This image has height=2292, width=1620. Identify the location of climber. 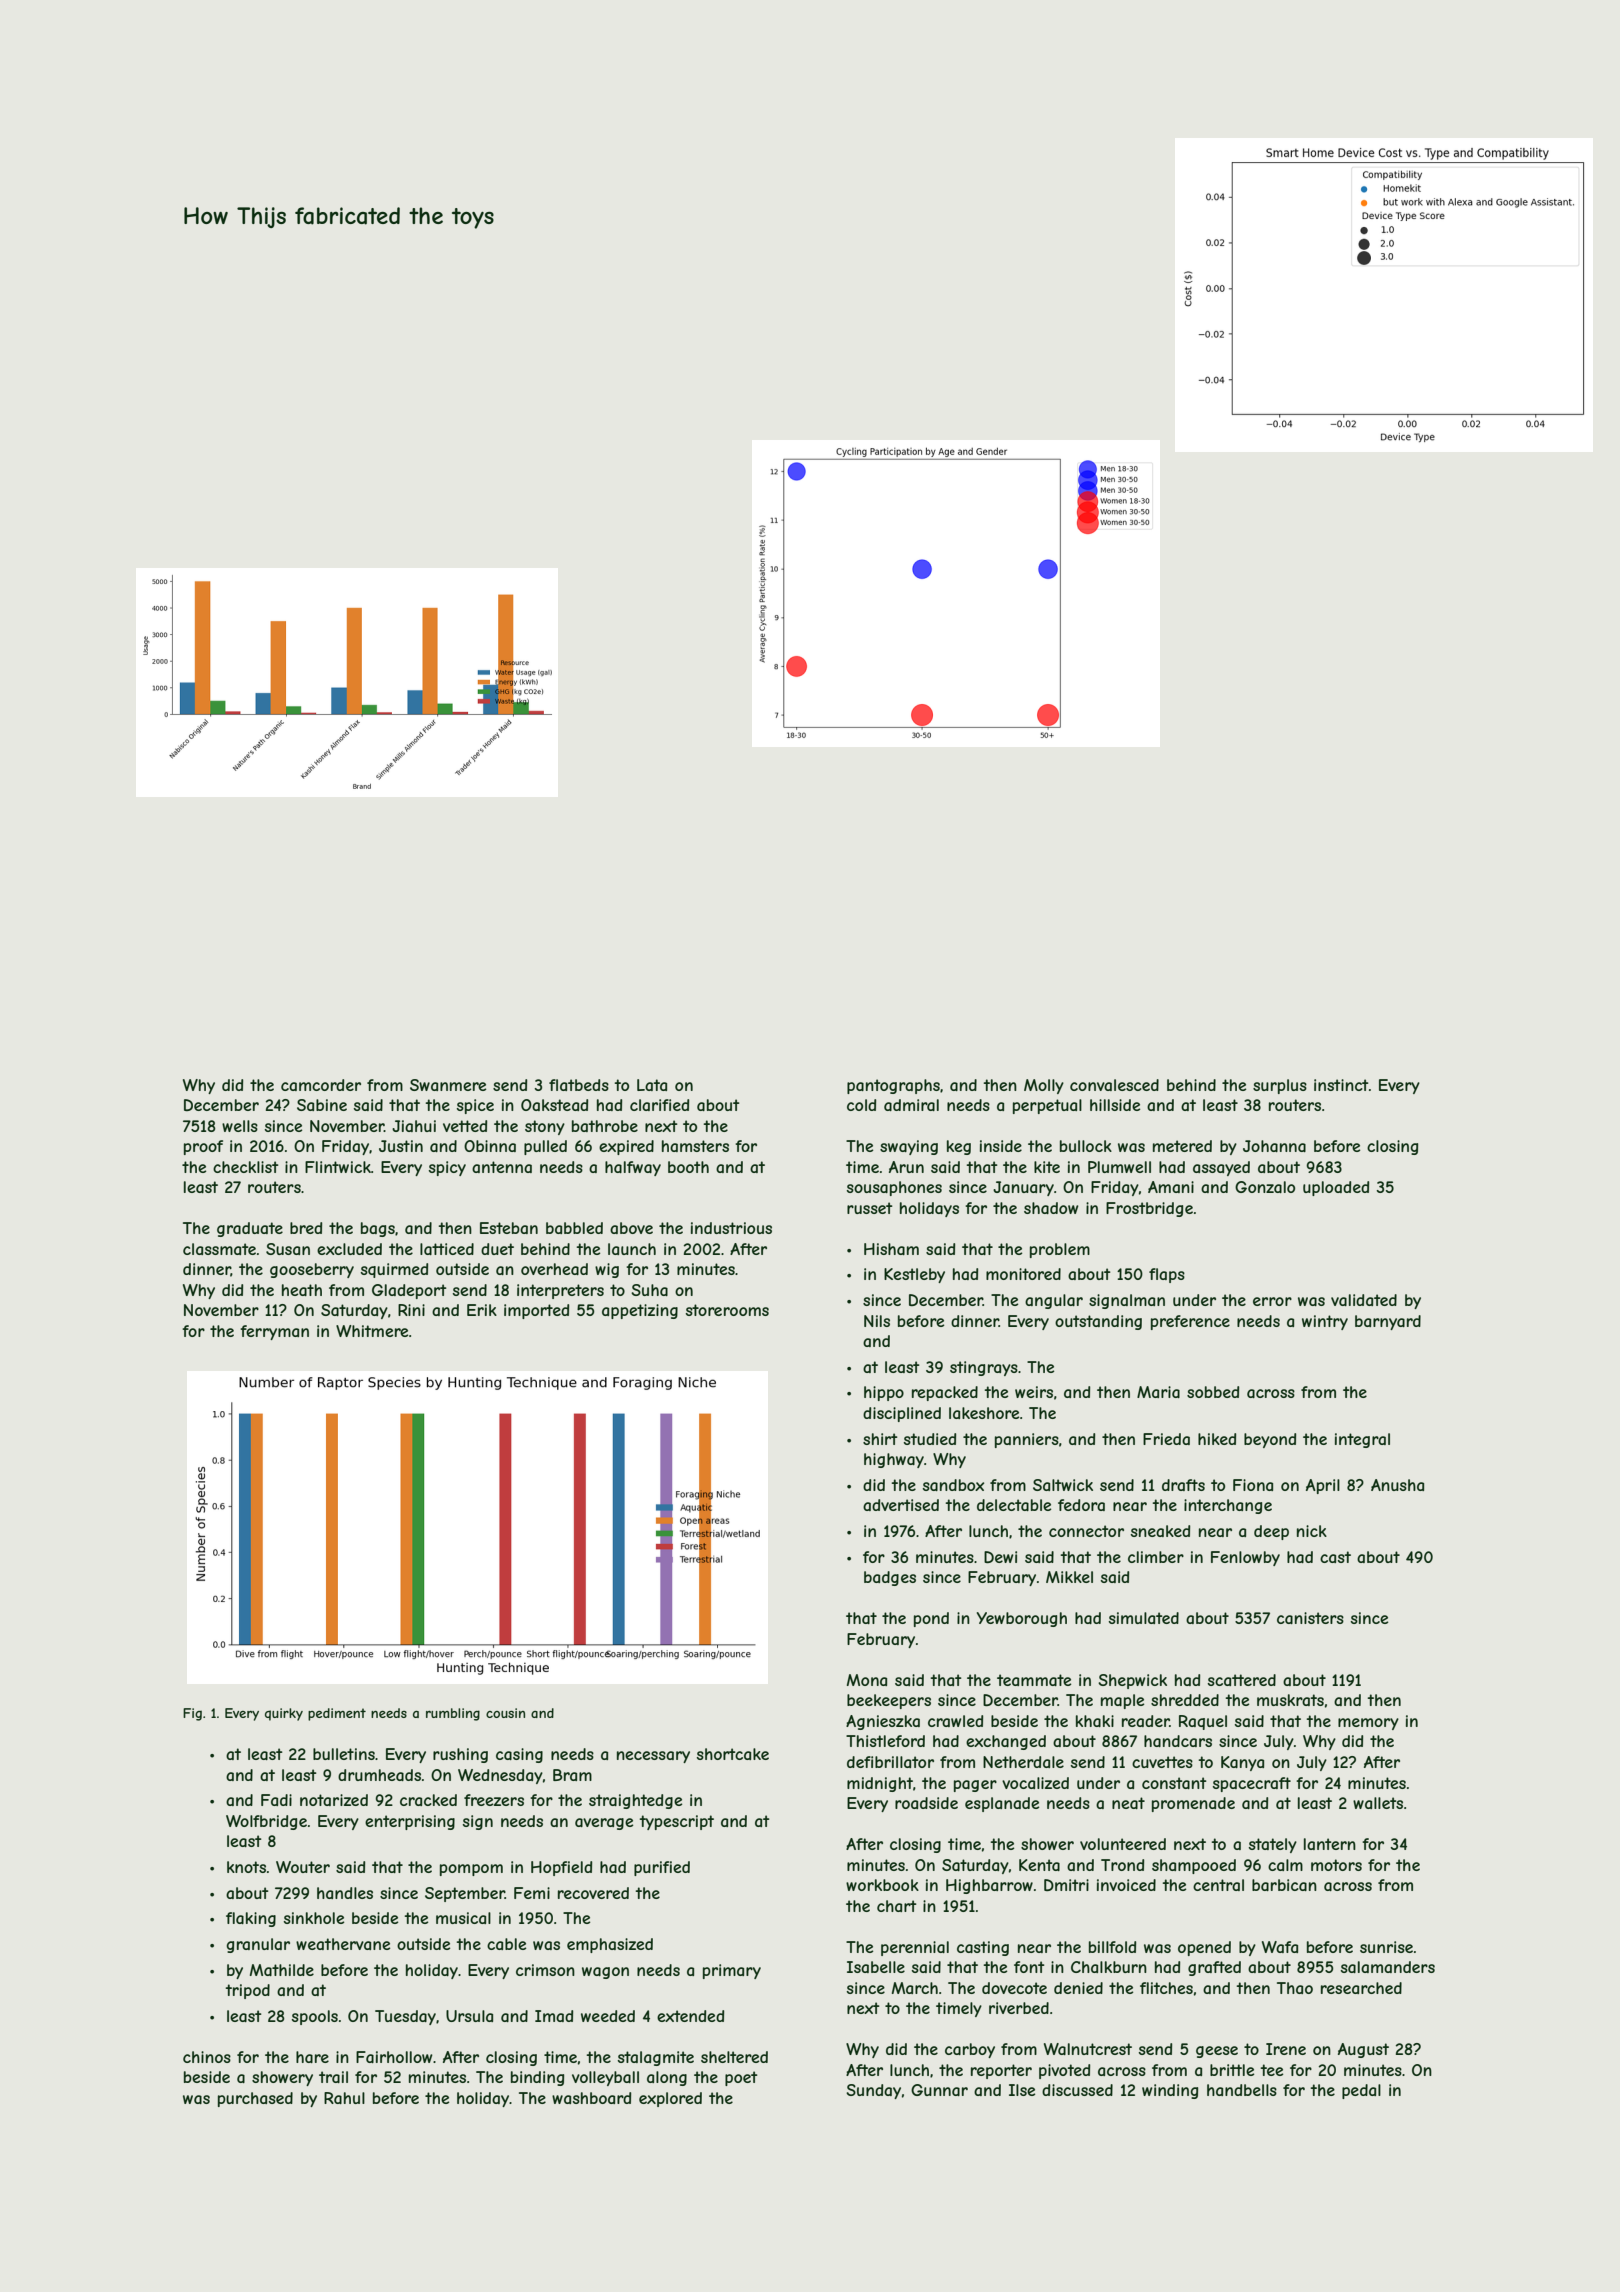
(1156, 1557).
